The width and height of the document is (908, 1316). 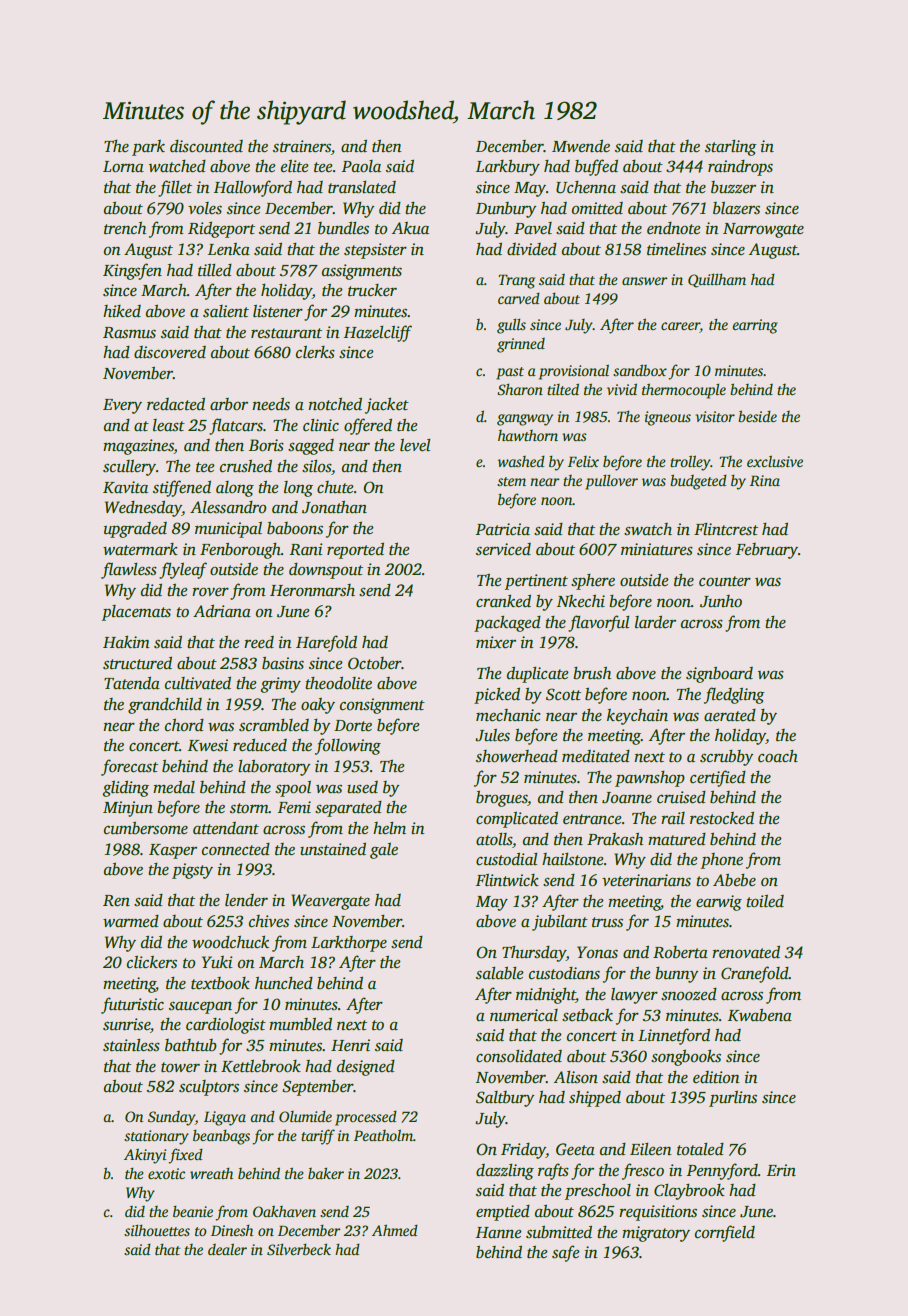 What do you see at coordinates (731, 148) in the document?
I see `starling` at bounding box center [731, 148].
